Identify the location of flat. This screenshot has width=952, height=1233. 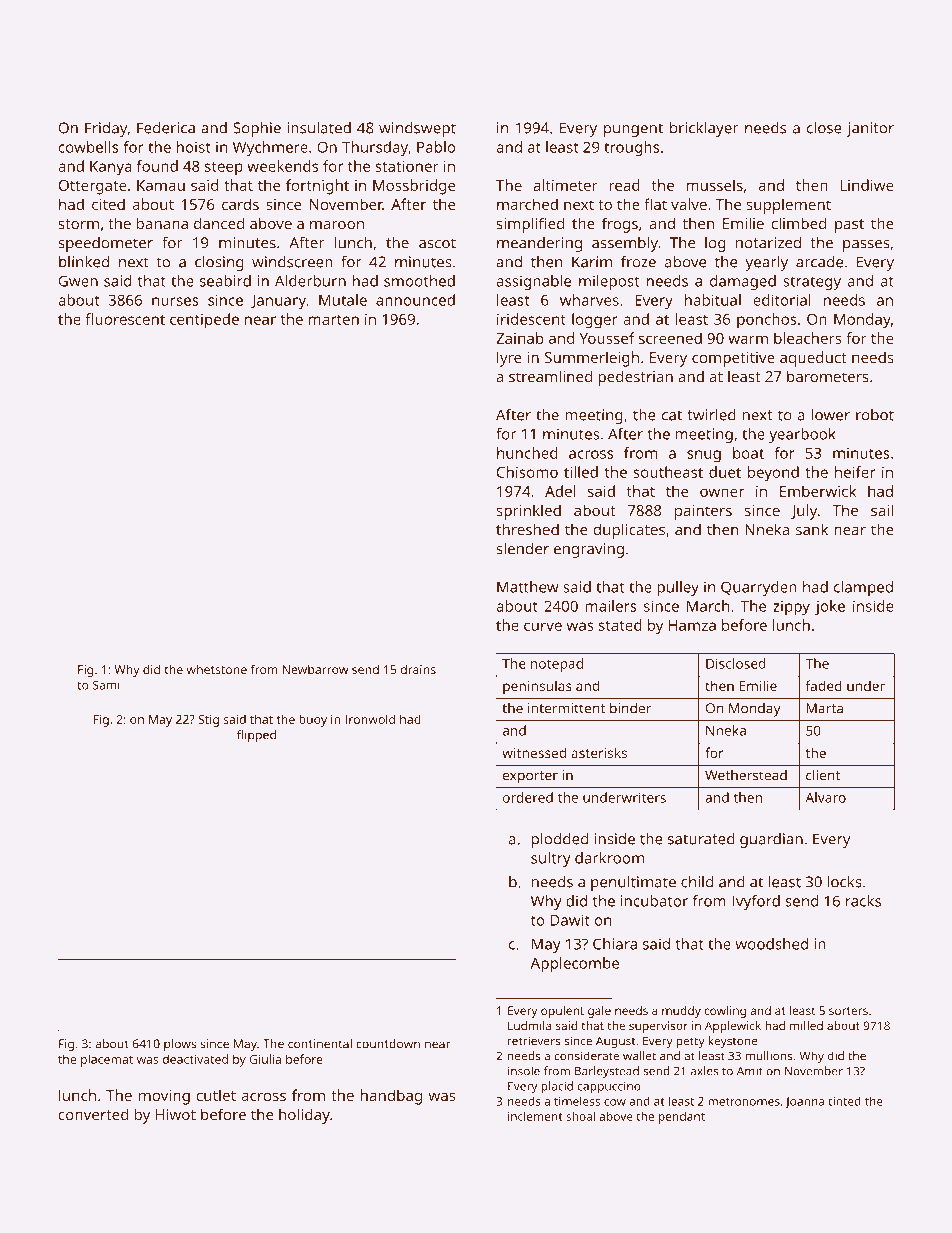
(655, 204).
